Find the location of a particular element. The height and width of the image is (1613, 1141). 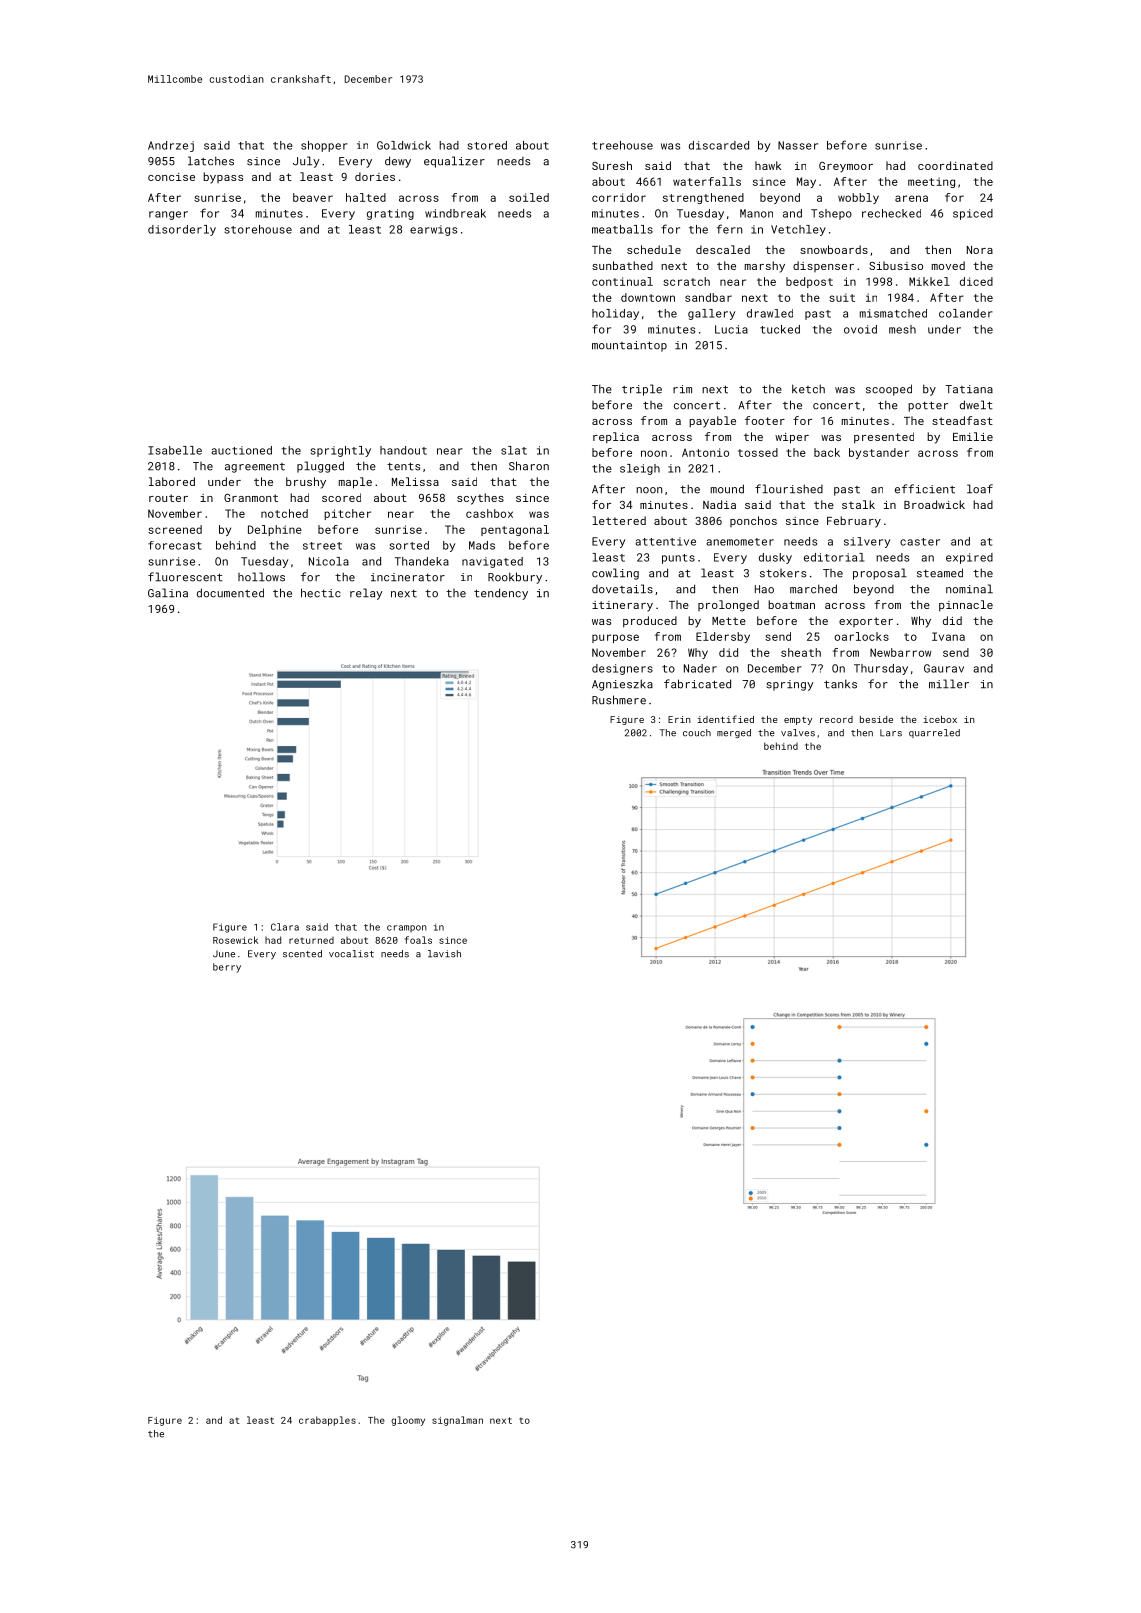

router is located at coordinates (168, 498).
